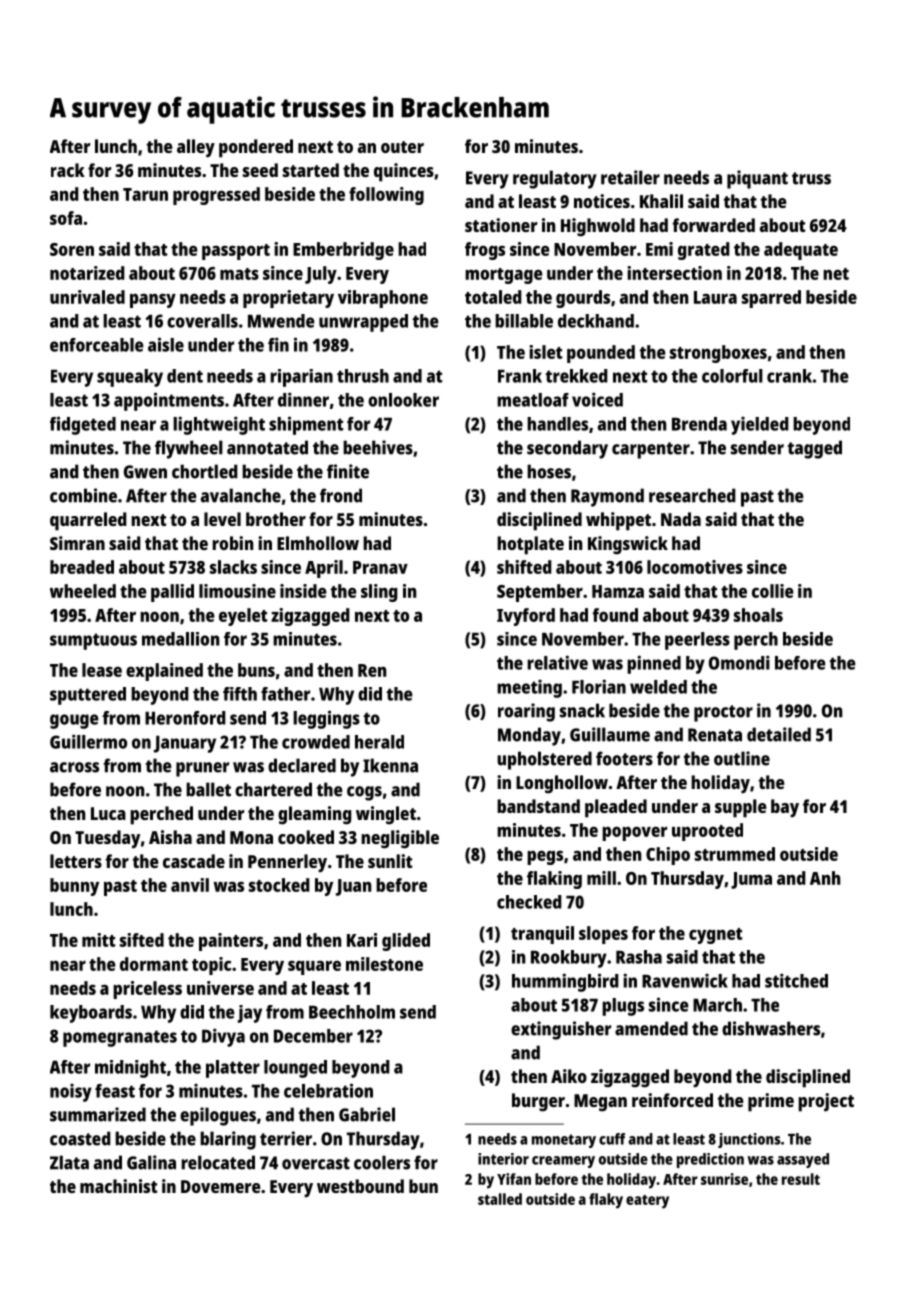  What do you see at coordinates (390, 765) in the screenshot?
I see `Ikenna` at bounding box center [390, 765].
